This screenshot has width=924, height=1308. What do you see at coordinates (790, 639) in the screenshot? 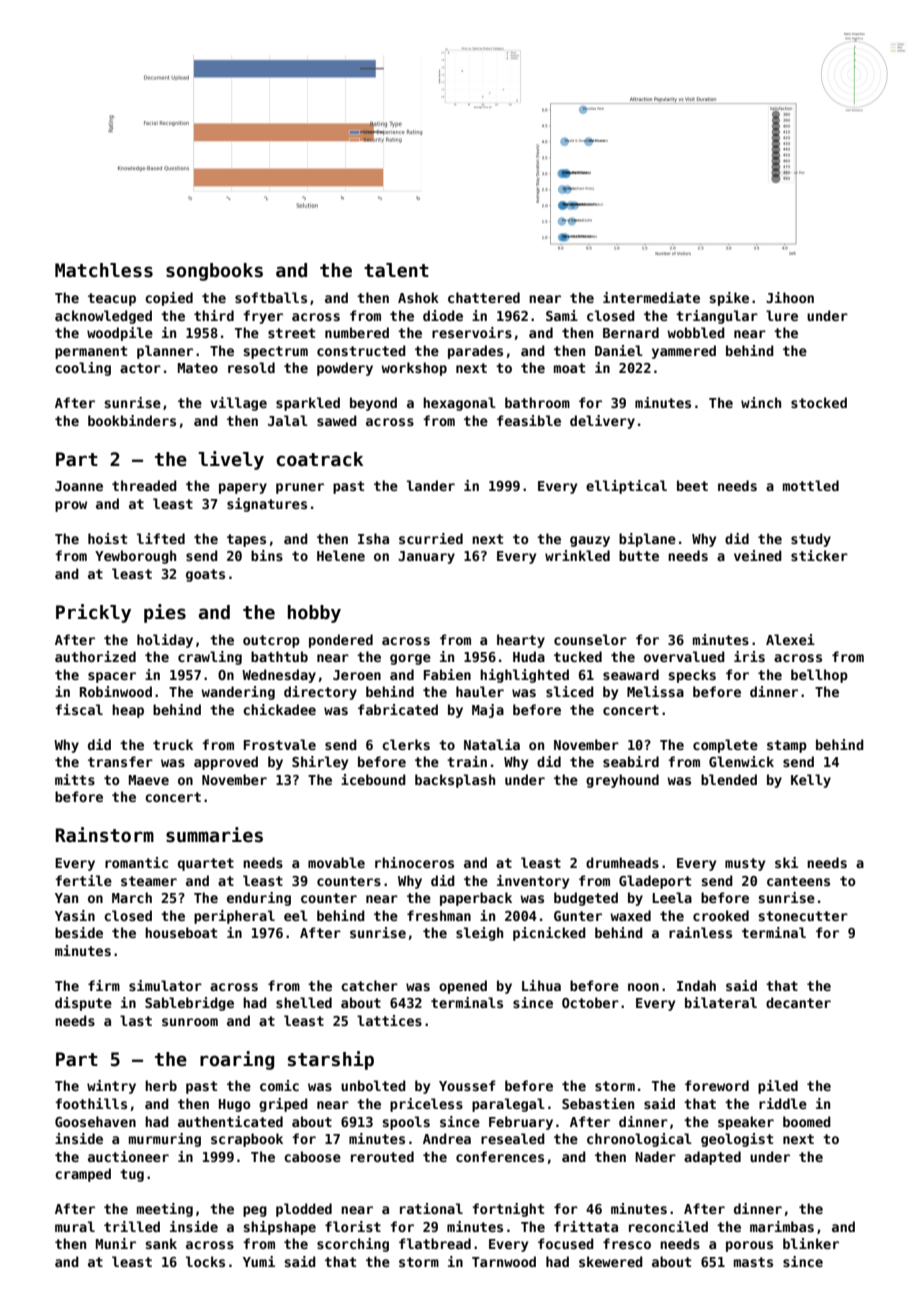
I see `Alexei` at bounding box center [790, 639].
